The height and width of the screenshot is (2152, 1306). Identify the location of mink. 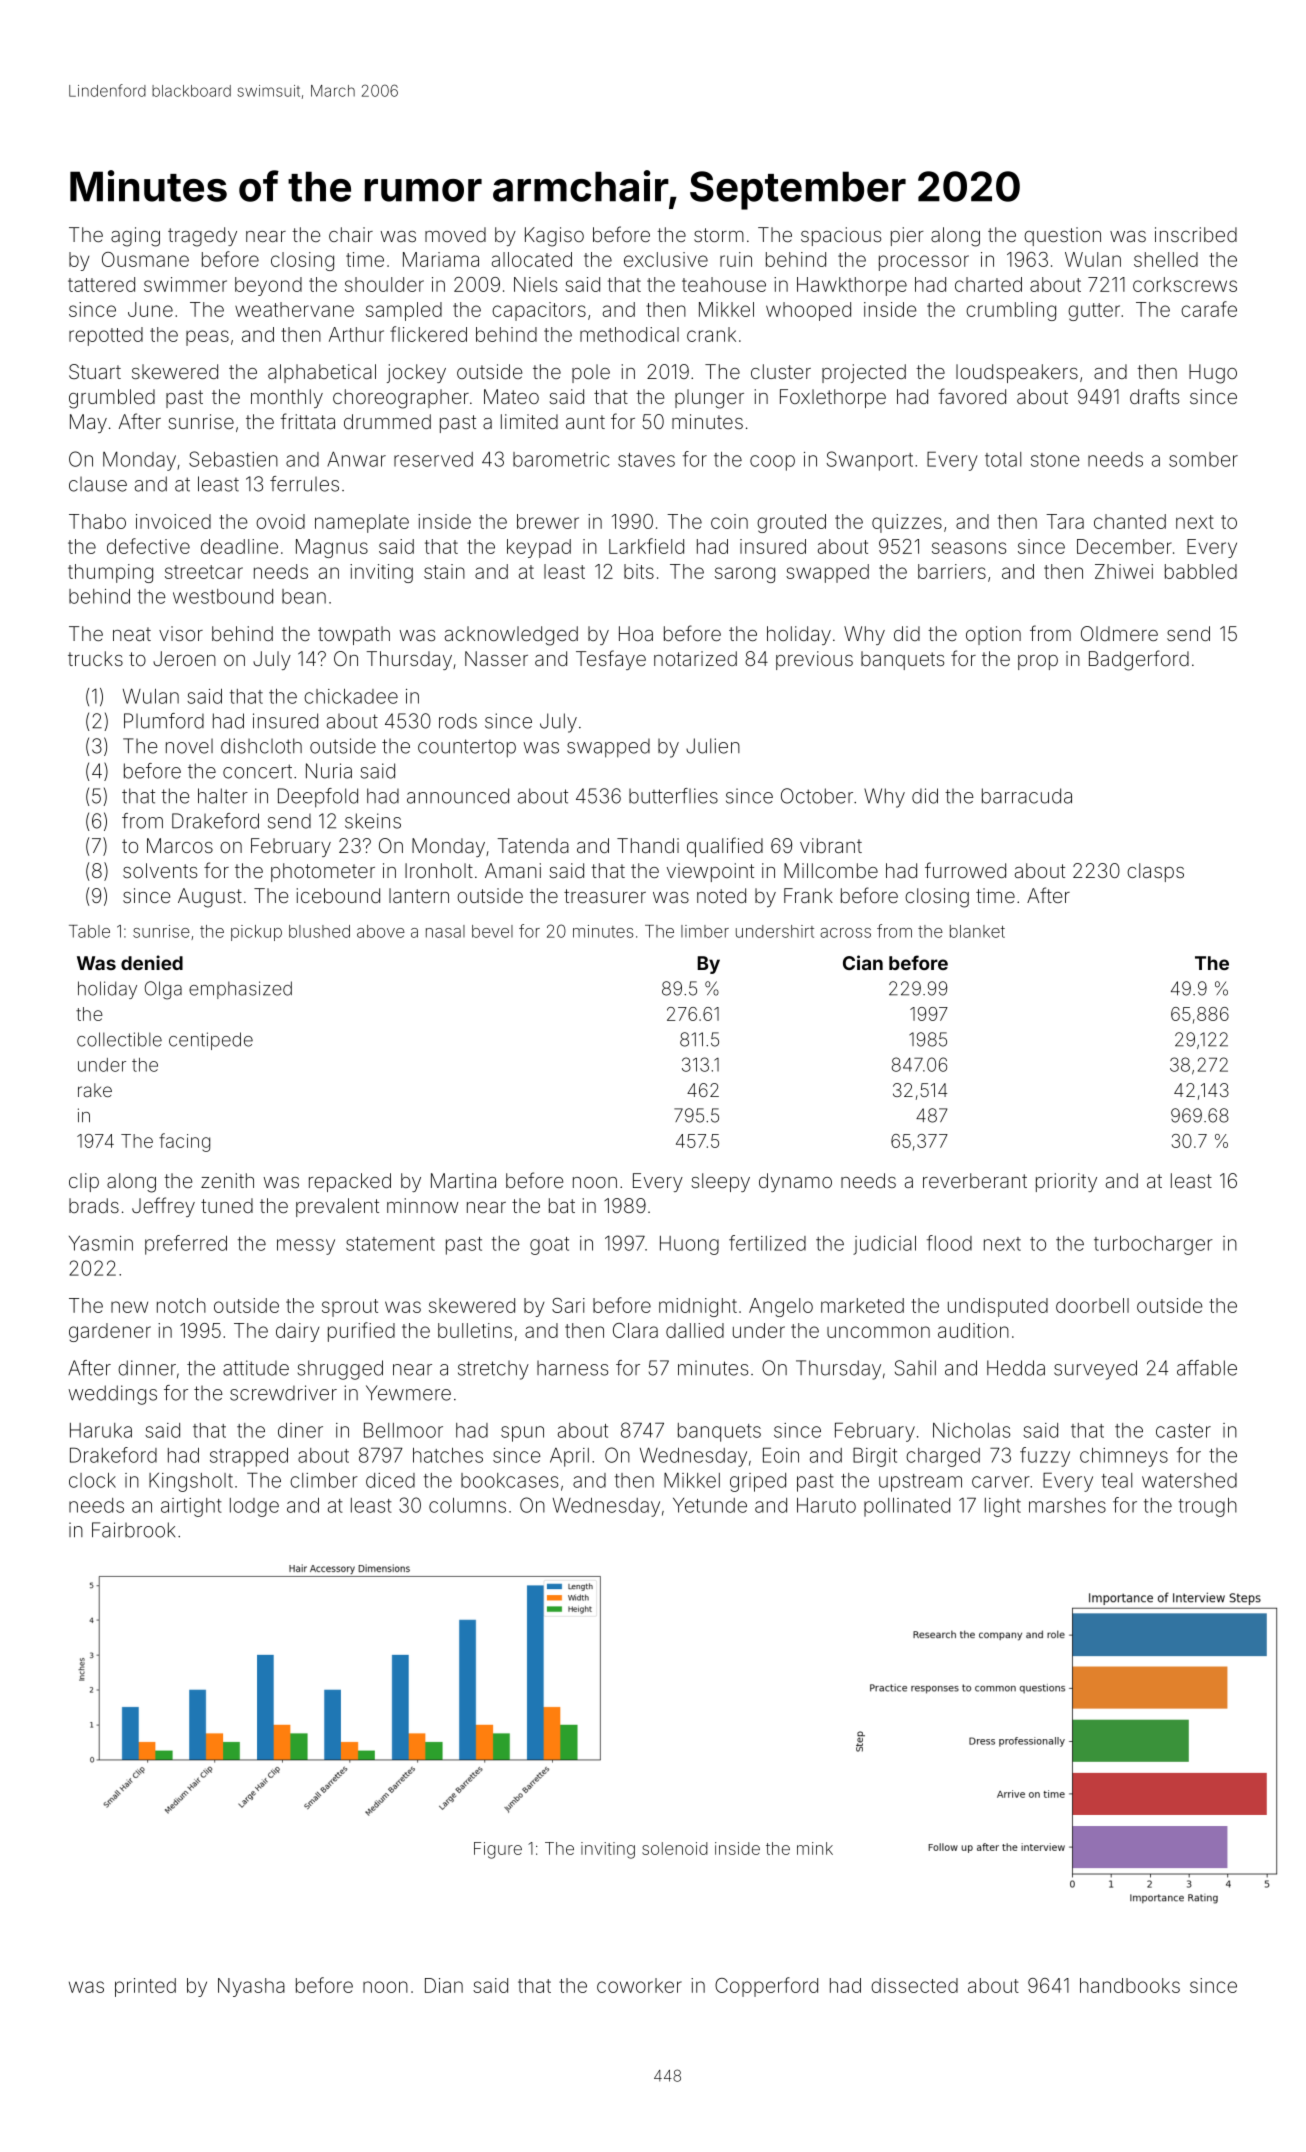
(815, 1848).
